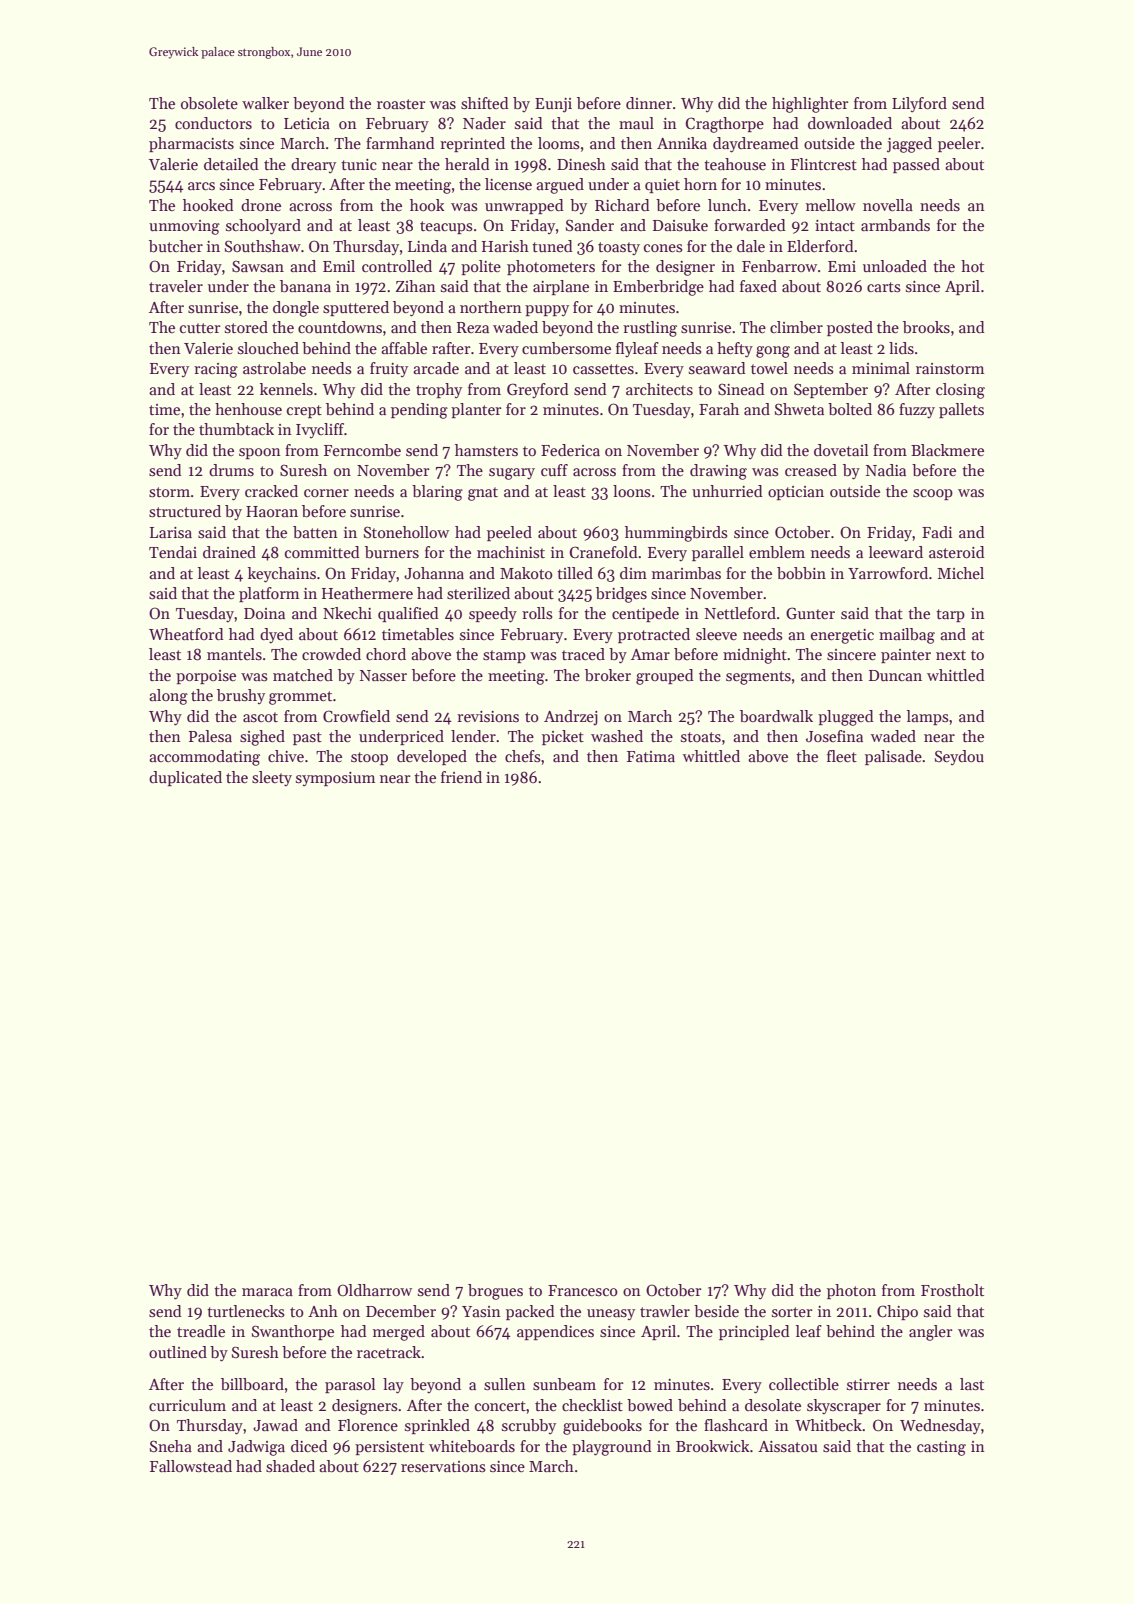  What do you see at coordinates (651, 756) in the image?
I see `Fatima` at bounding box center [651, 756].
